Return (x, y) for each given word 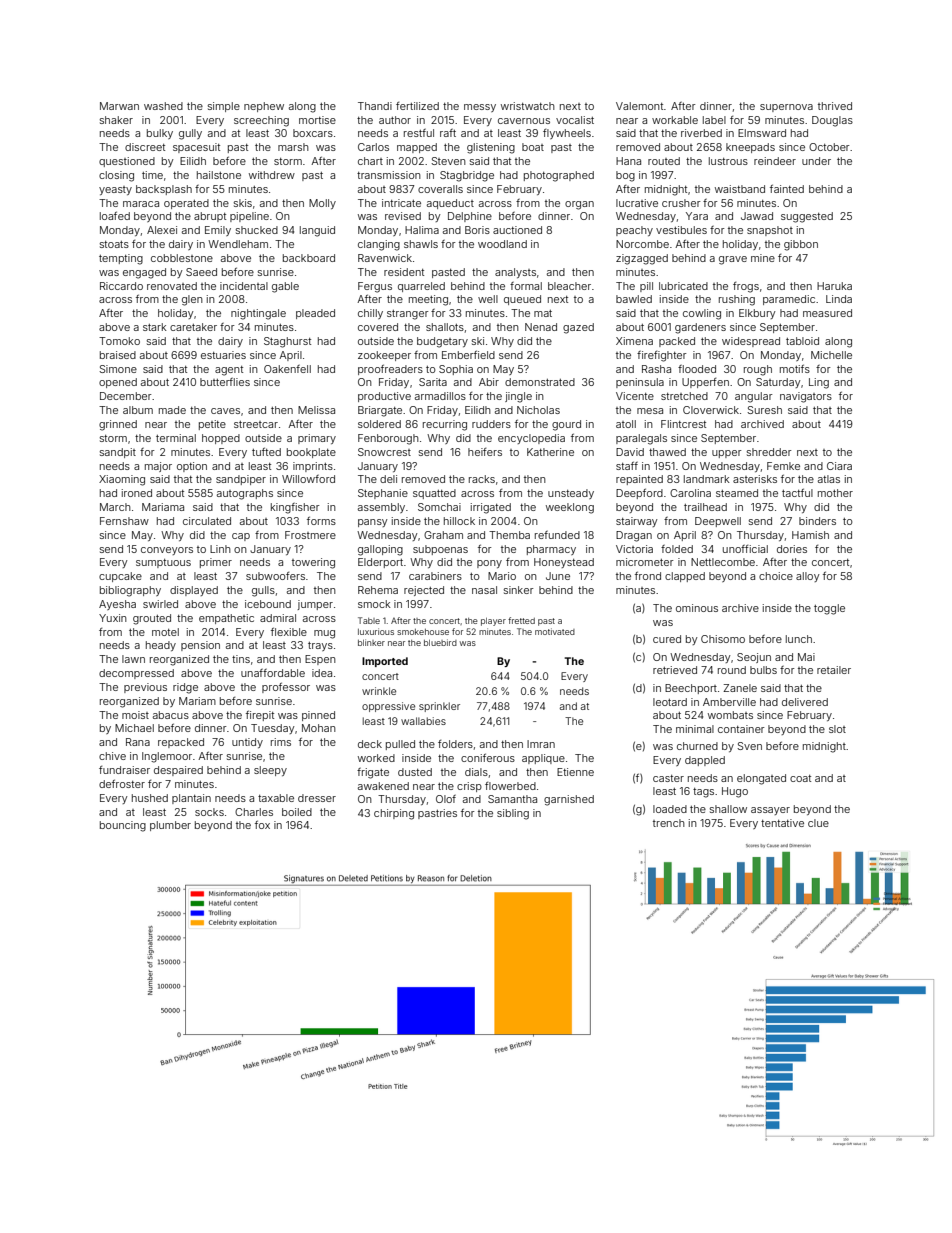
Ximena (634, 341)
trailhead (705, 507)
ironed (137, 493)
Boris (477, 230)
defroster (122, 783)
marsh (293, 147)
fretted (521, 620)
